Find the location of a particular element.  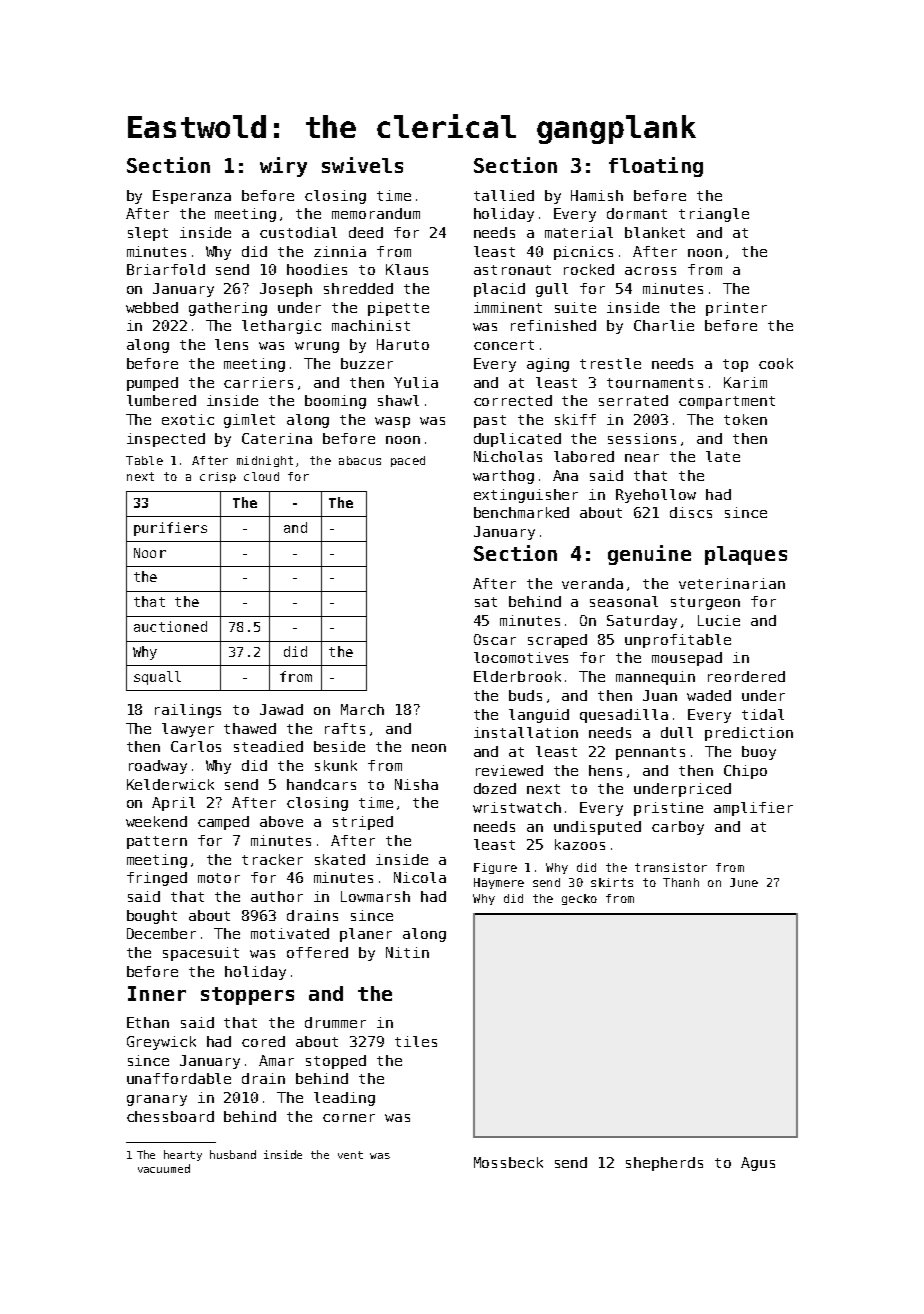

Mossbeck is located at coordinates (508, 1162).
